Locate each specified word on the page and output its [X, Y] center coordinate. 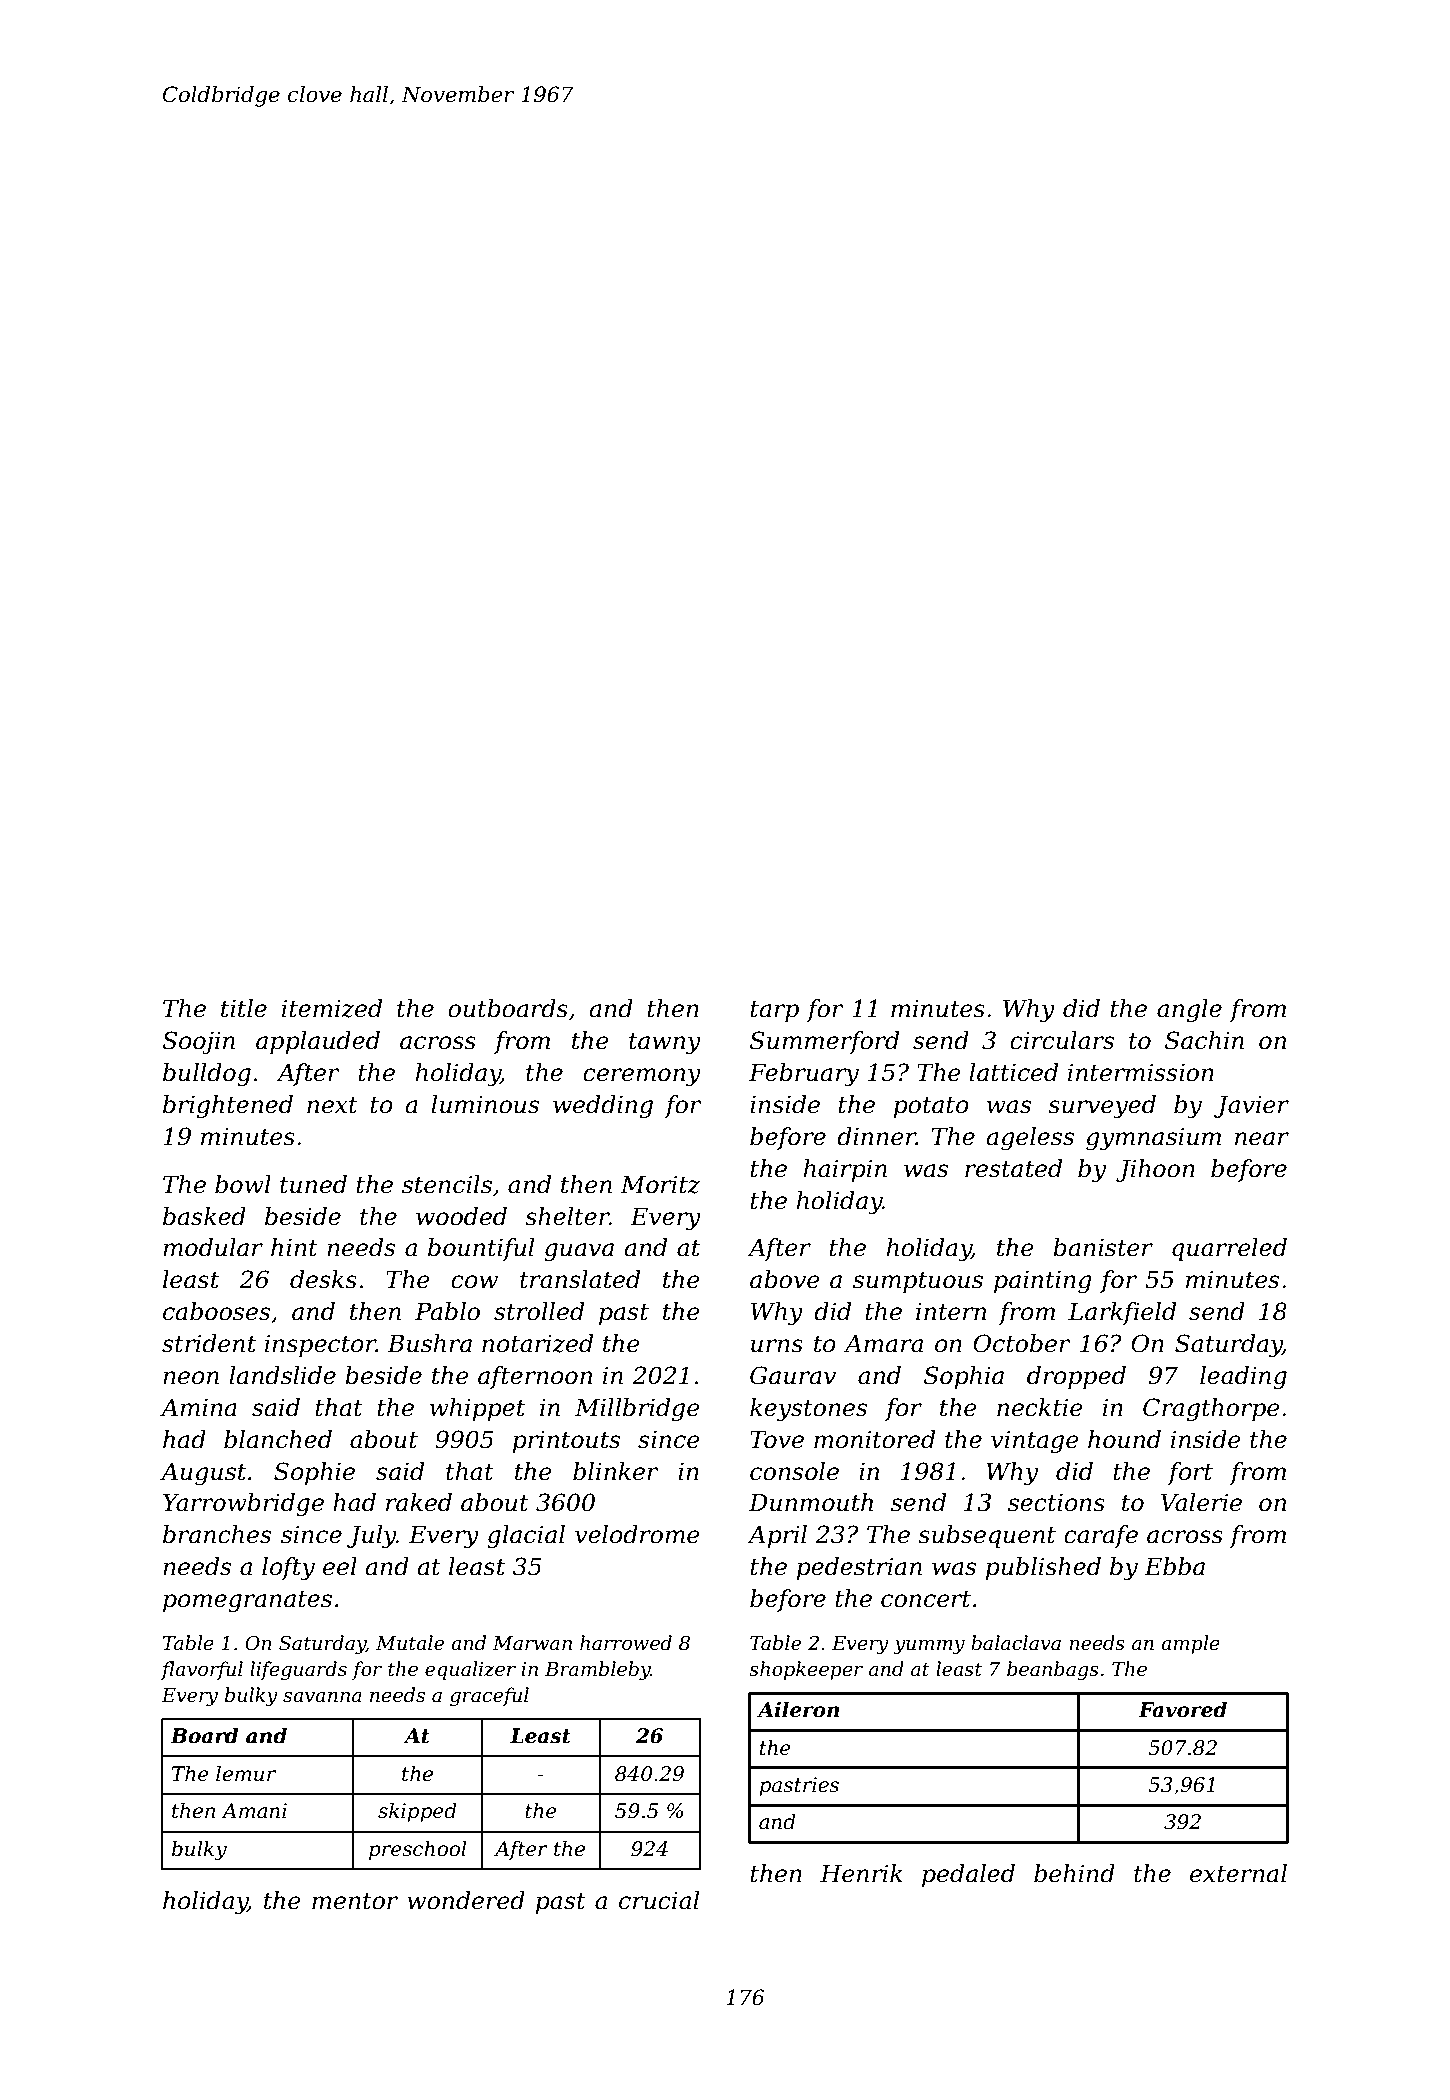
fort [1190, 1473]
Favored [1182, 1709]
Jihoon [1155, 1170]
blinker [616, 1471]
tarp [774, 1011]
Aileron [798, 1709]
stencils [447, 1184]
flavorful [202, 1670]
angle [1189, 1010]
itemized [332, 1008]
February [804, 1075]
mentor [355, 1901]
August [203, 1474]
